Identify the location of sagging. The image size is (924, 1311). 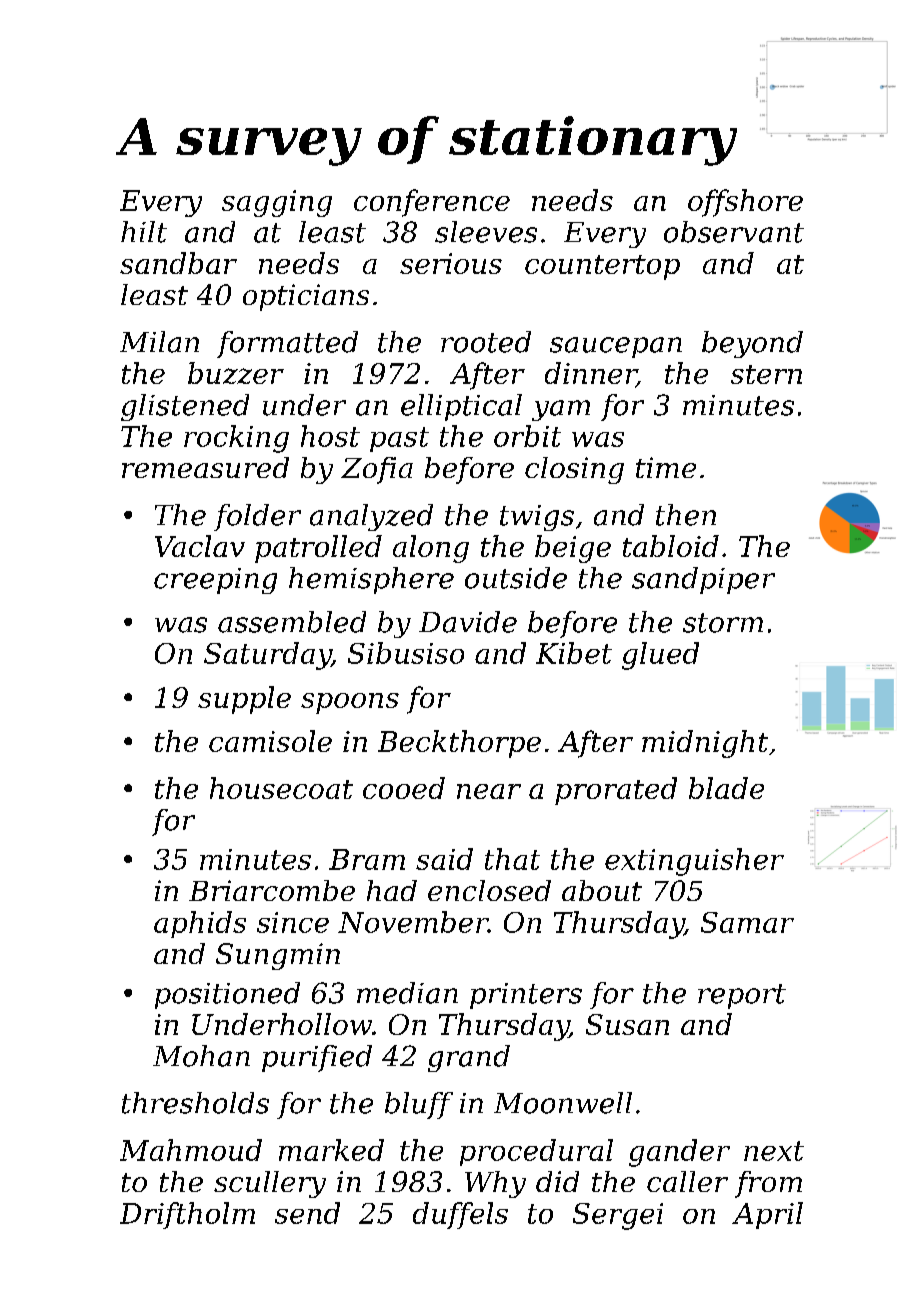
(277, 203).
